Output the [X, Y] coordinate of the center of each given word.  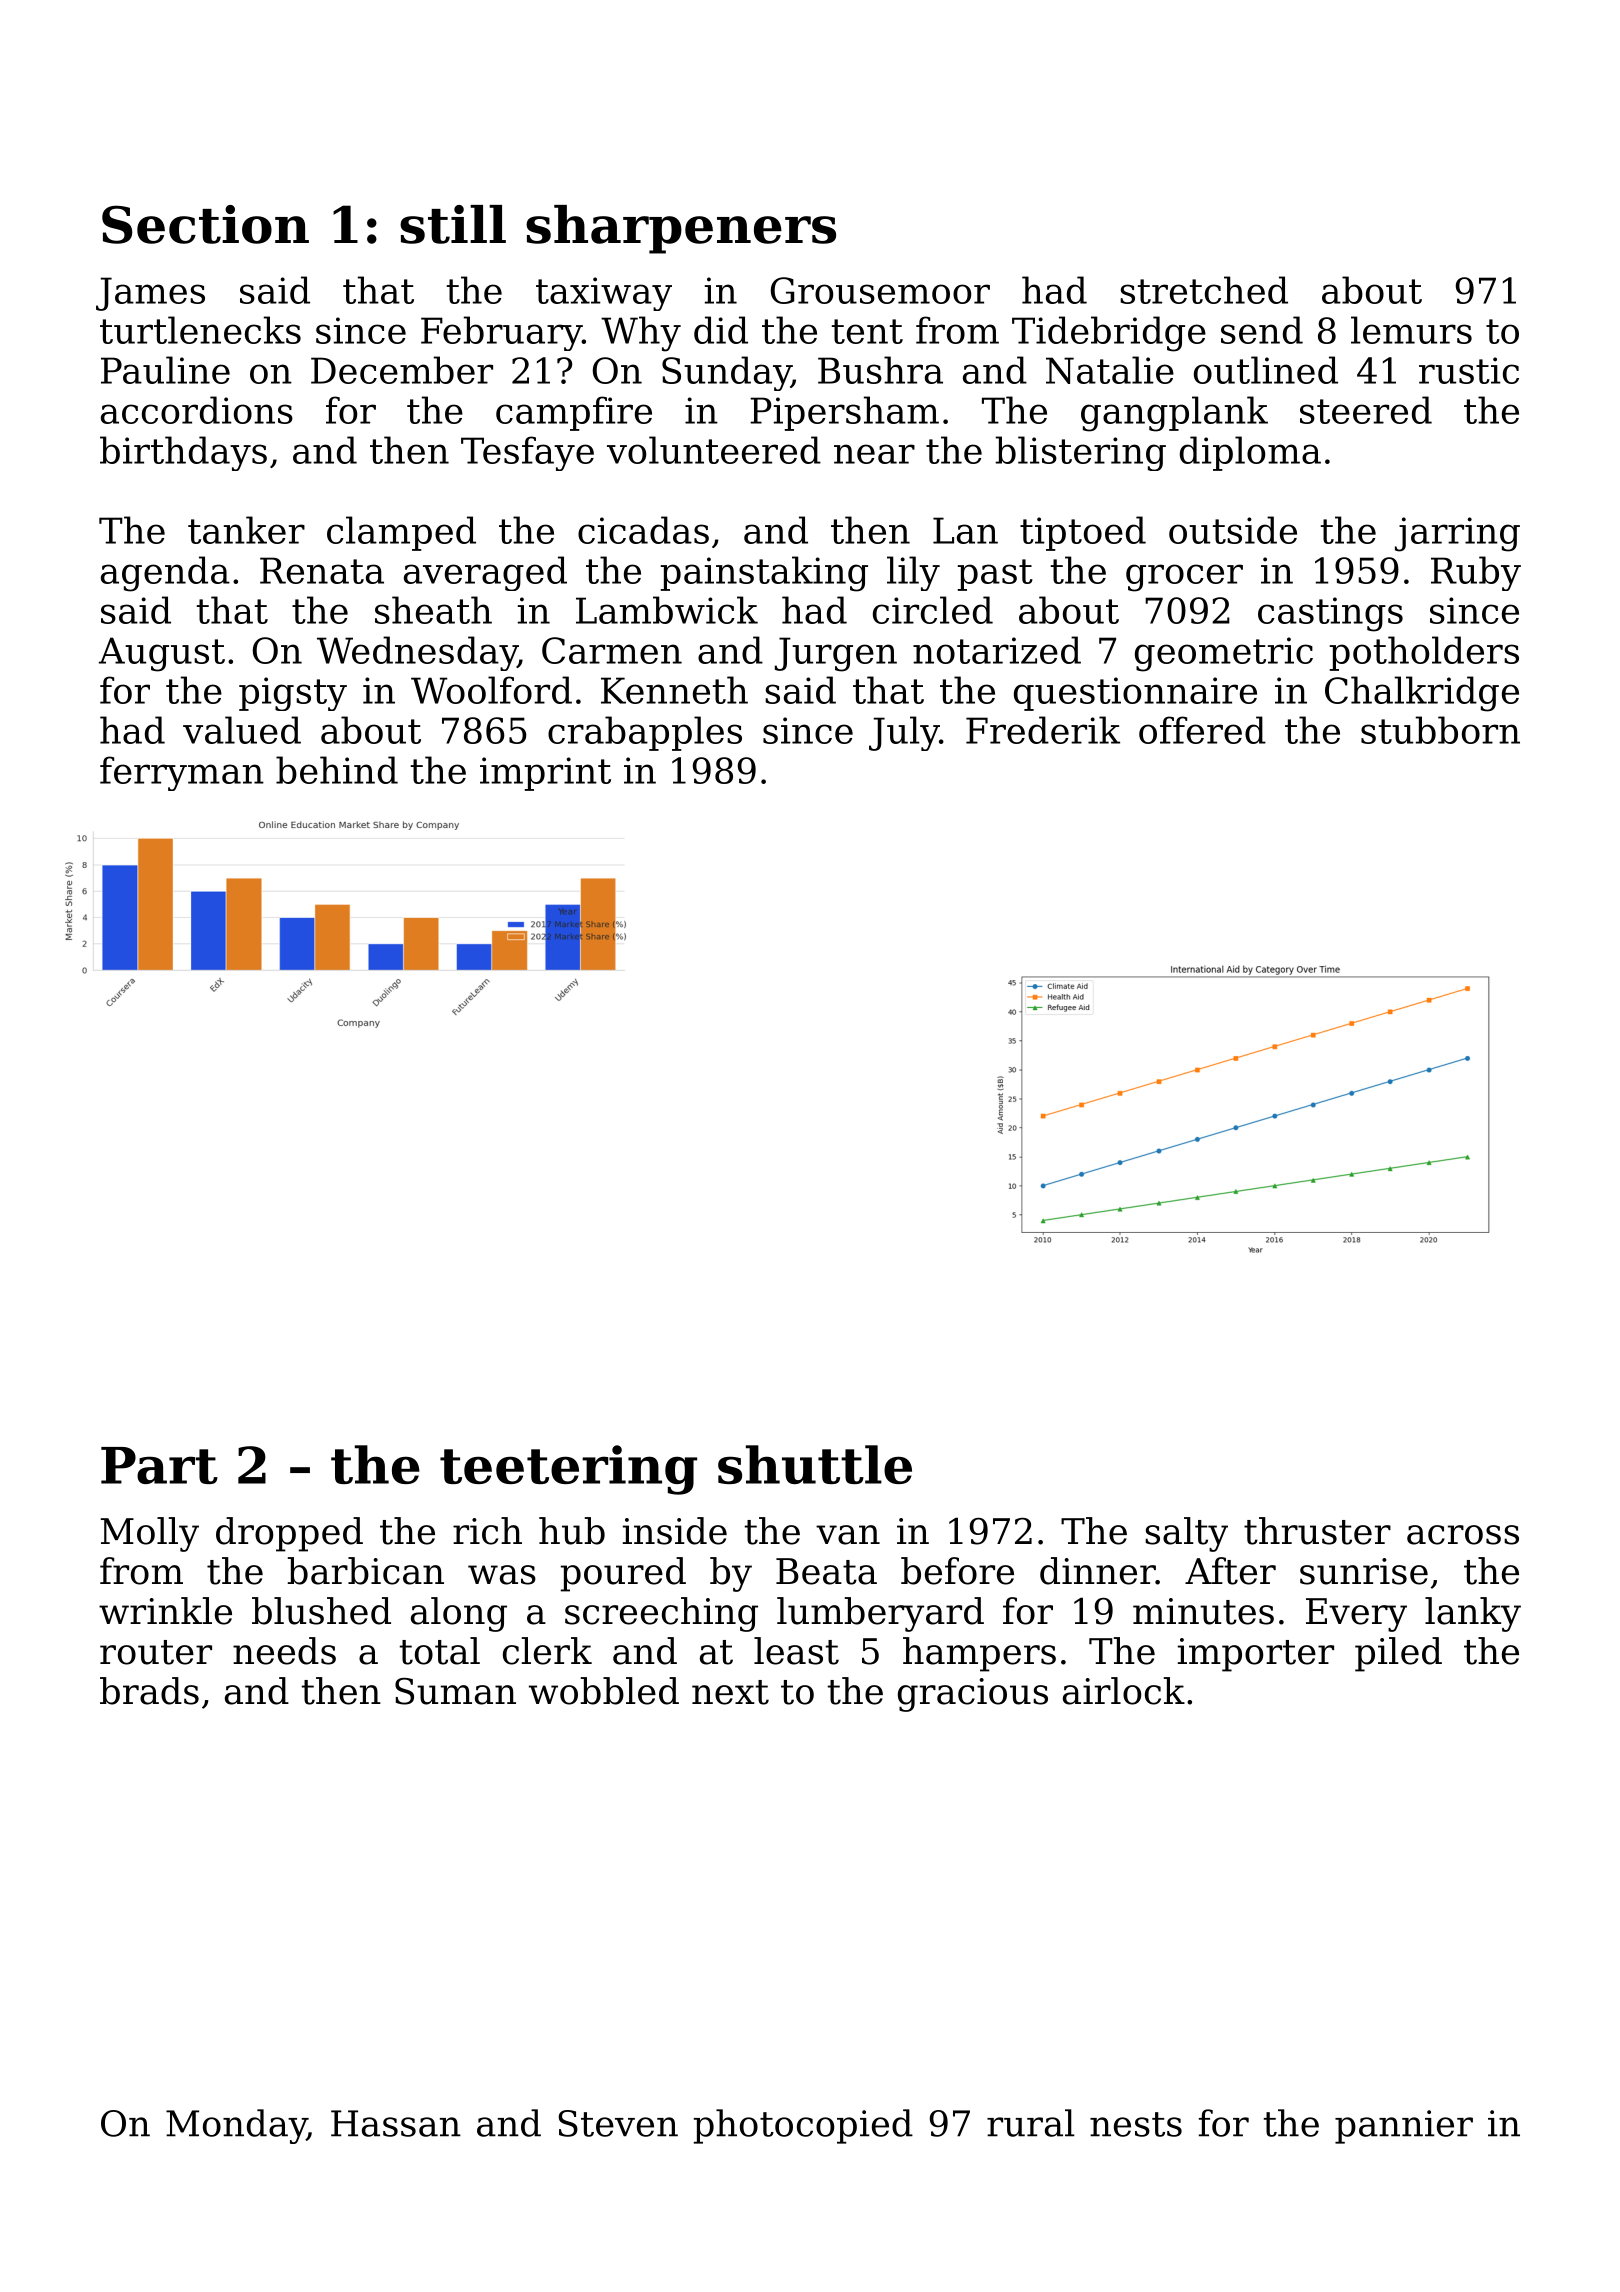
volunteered [714, 450]
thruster [1317, 1531]
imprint [545, 774]
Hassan [396, 2123]
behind [337, 770]
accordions [197, 410]
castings [1330, 614]
